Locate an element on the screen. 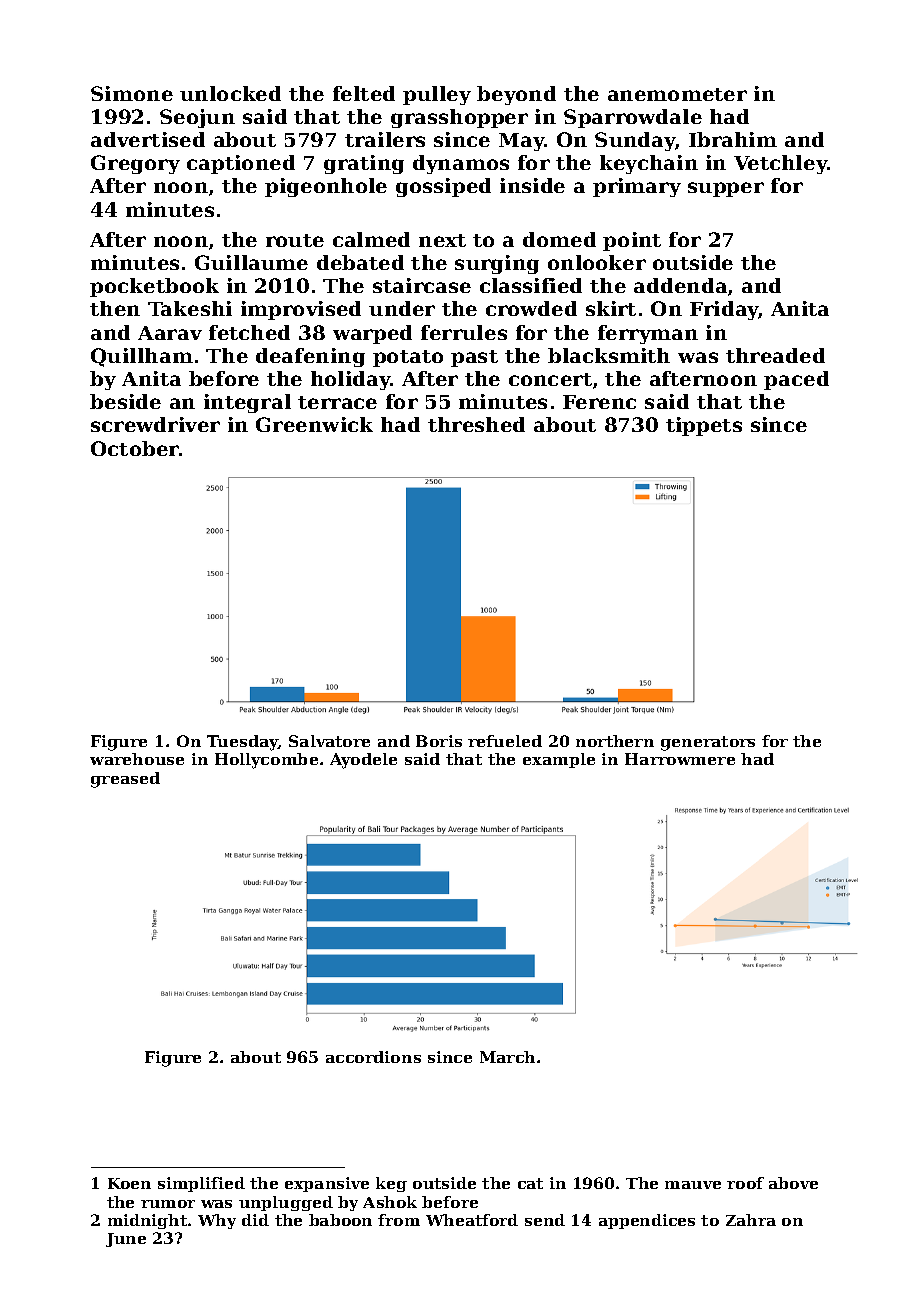 Image resolution: width=924 pixels, height=1311 pixels. generators is located at coordinates (708, 743).
